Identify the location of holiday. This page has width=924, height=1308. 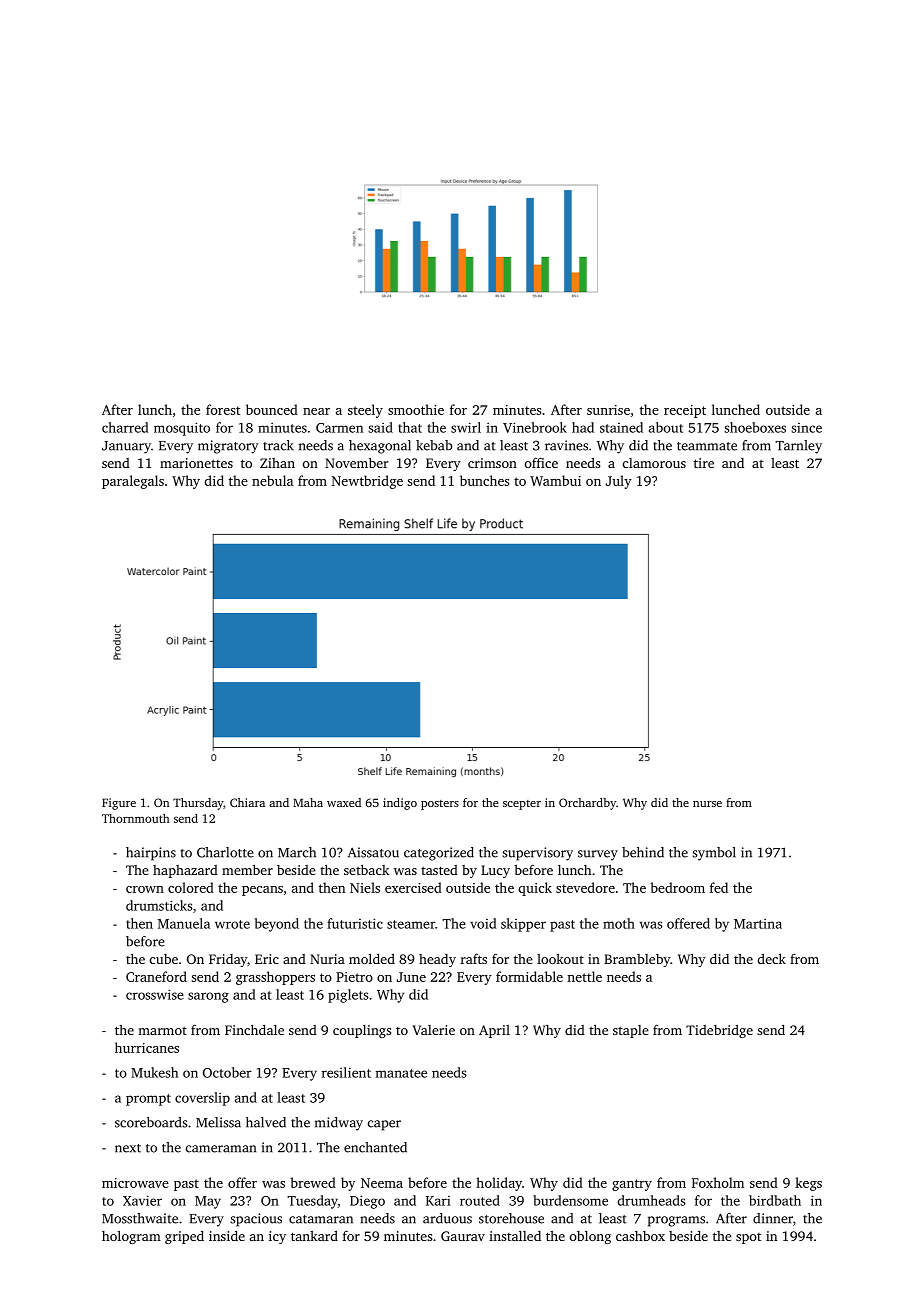
(499, 1184).
